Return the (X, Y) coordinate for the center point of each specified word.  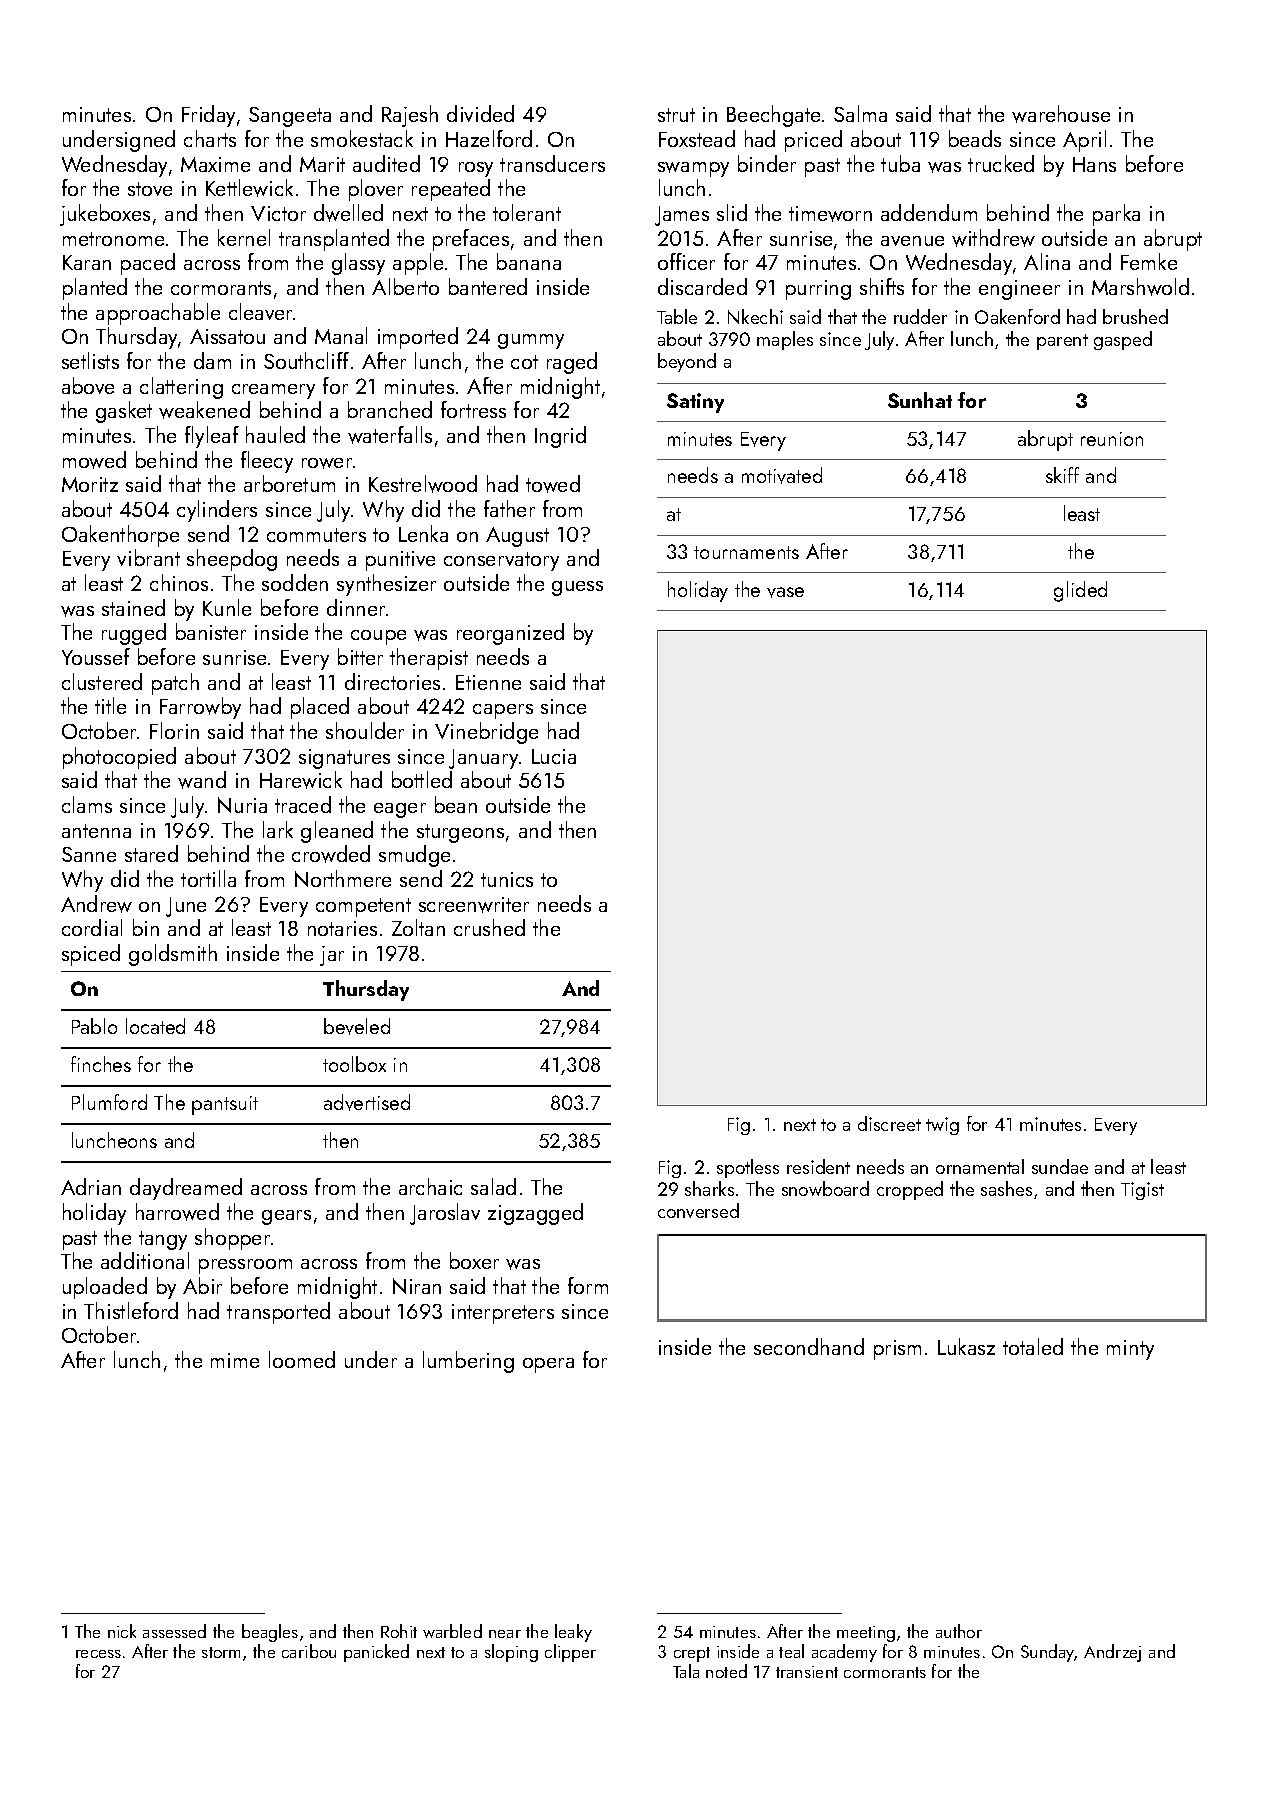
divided (480, 113)
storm (221, 1652)
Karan (87, 262)
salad (493, 1186)
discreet (889, 1123)
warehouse (1061, 114)
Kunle (227, 607)
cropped (910, 1190)
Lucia (554, 756)
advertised (367, 1102)
